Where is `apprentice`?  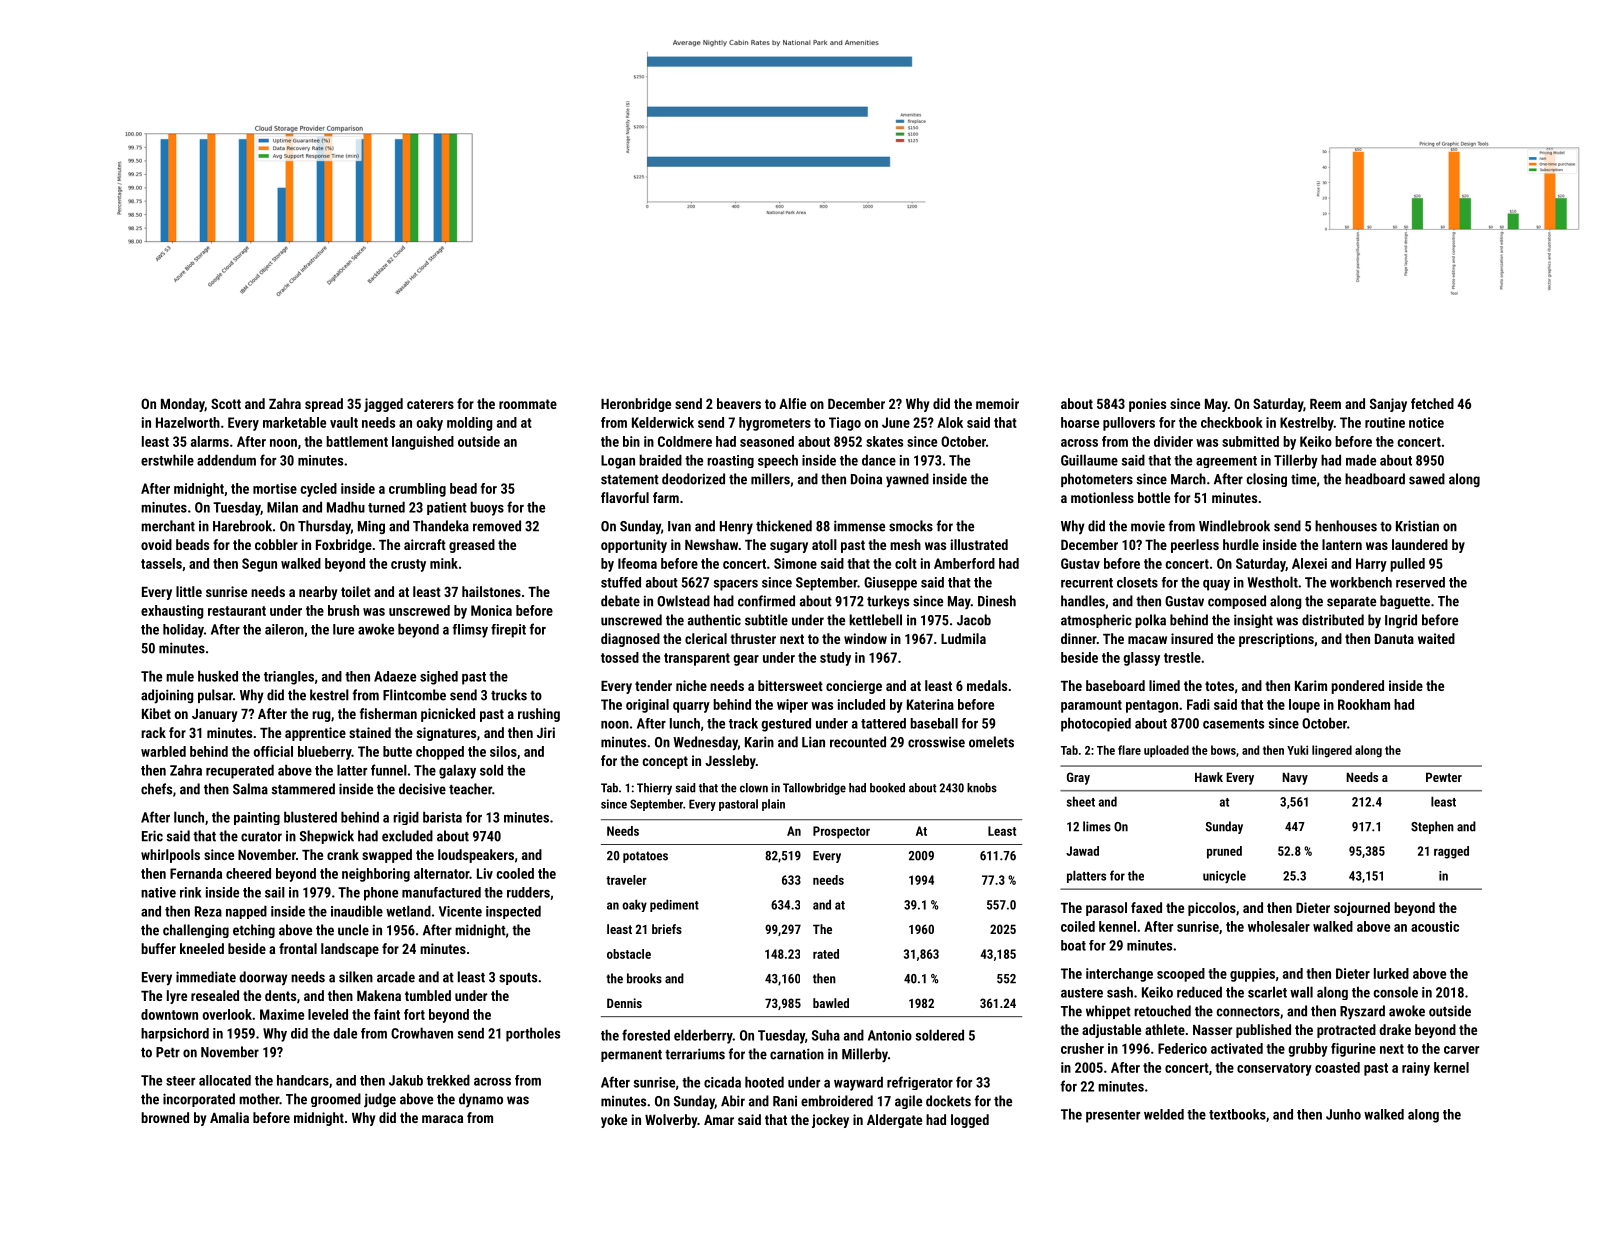 apprentice is located at coordinates (315, 734).
